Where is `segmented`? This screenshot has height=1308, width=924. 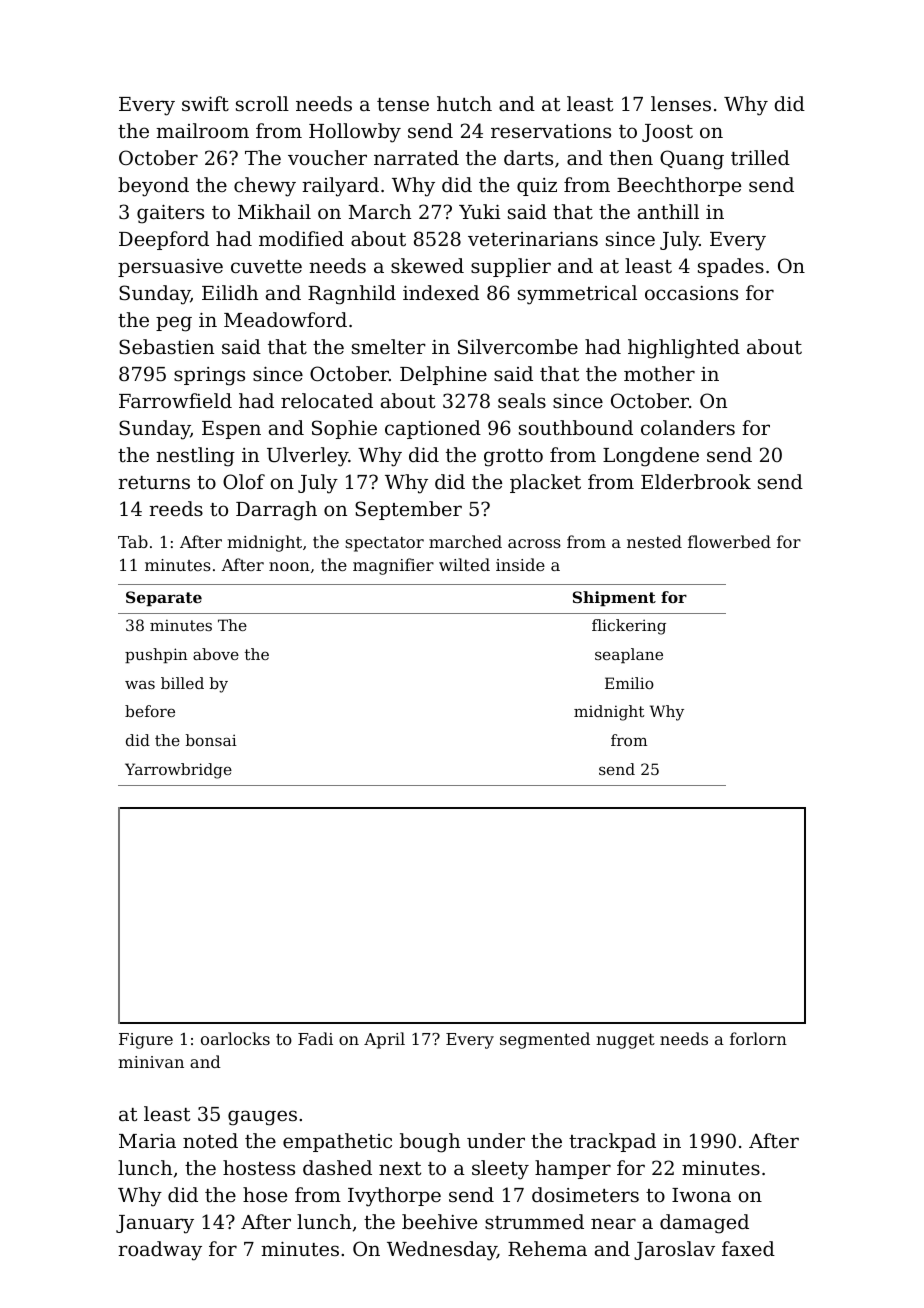
segmented is located at coordinates (545, 1040).
